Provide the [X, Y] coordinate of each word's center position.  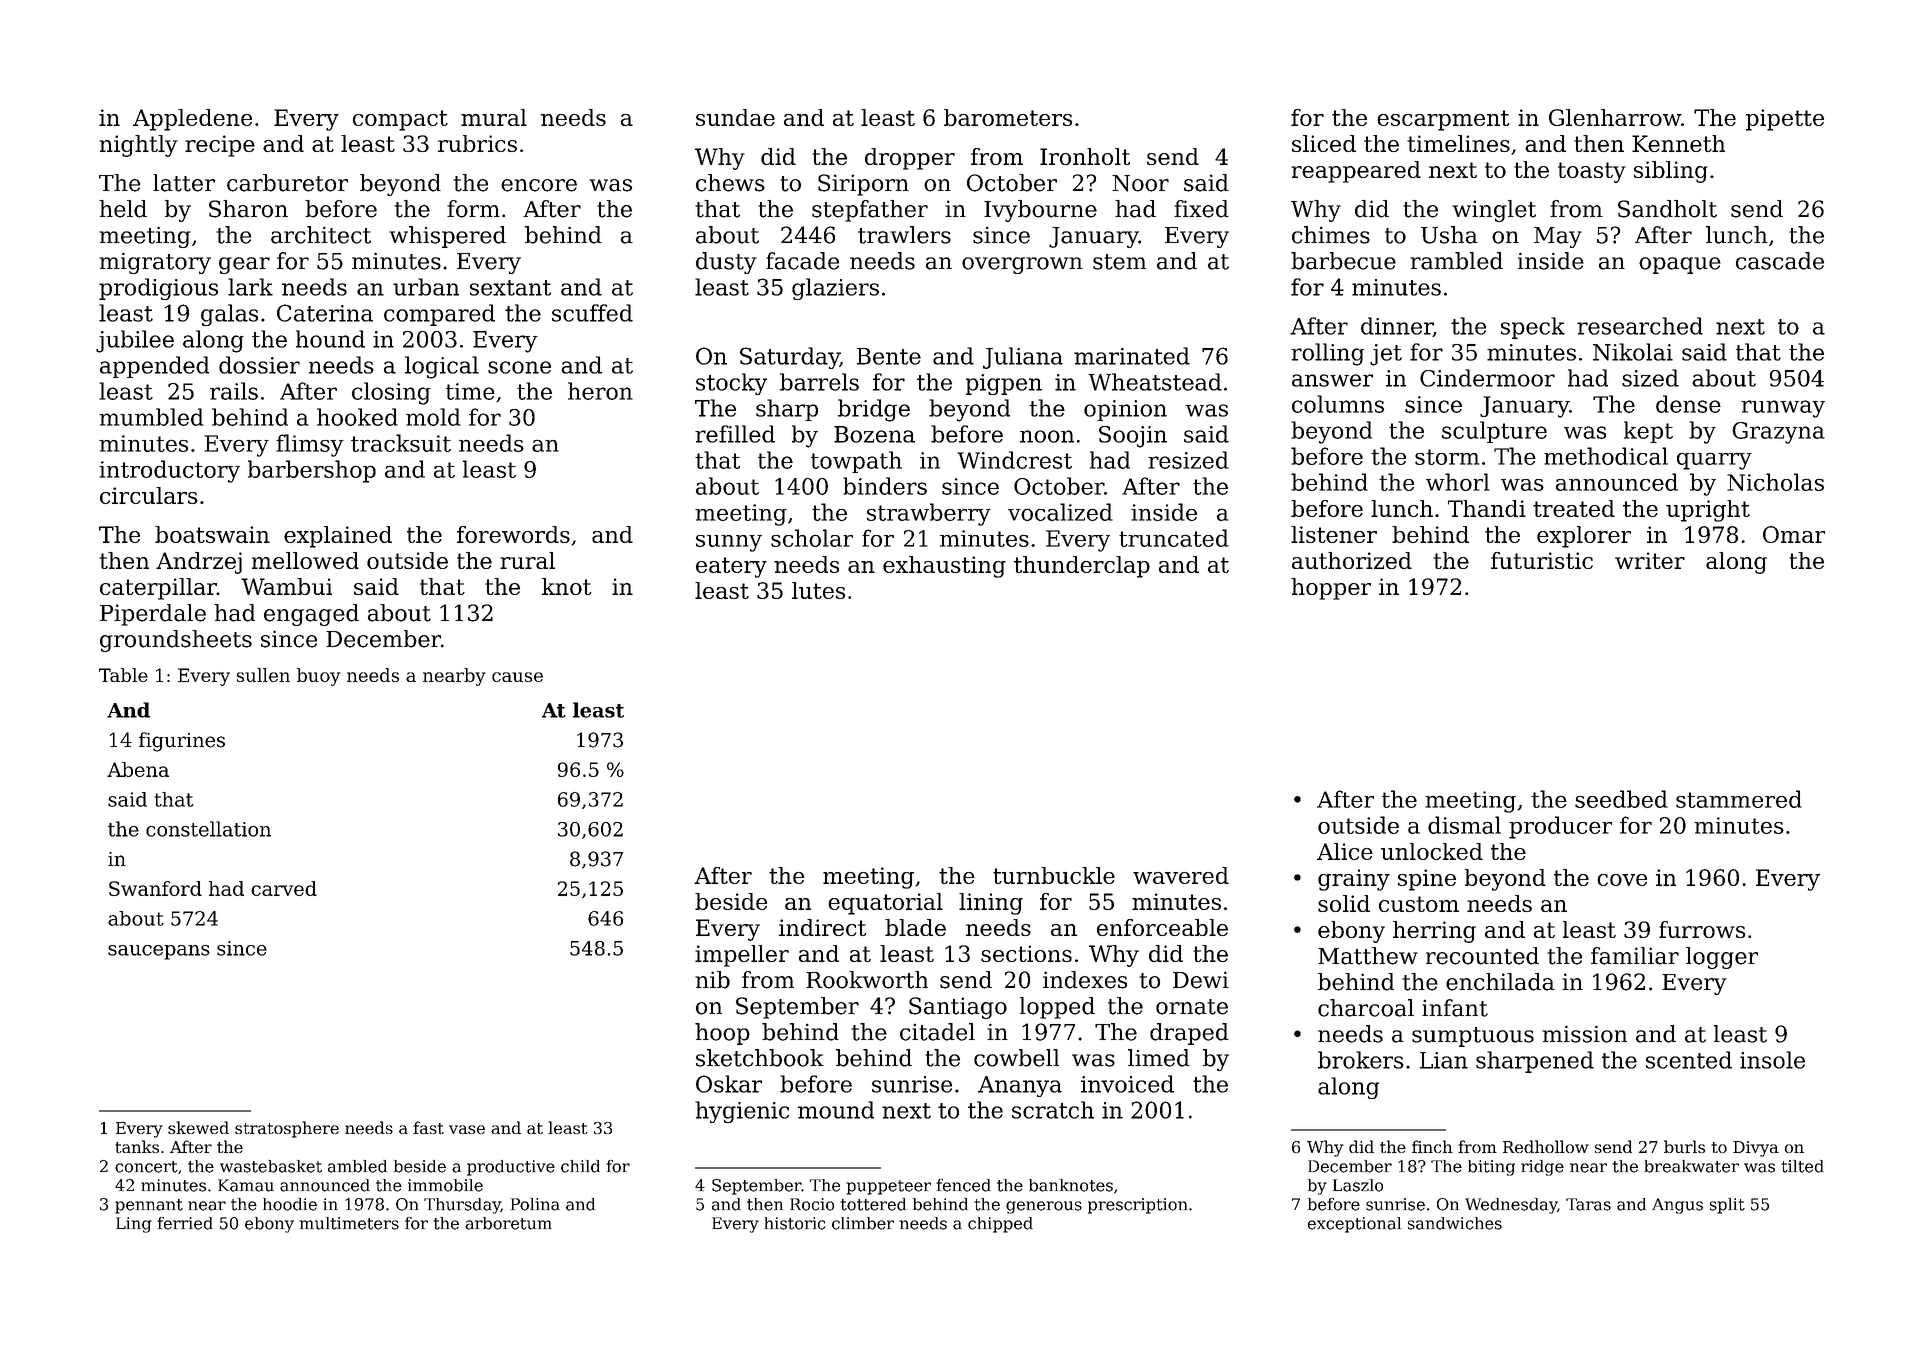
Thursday [462, 1206]
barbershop [312, 471]
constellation [208, 829]
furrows [1702, 929]
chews [730, 183]
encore [539, 185]
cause [517, 677]
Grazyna [1778, 433]
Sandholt [1667, 209]
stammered [1739, 799]
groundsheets [176, 641]
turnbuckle [1054, 875]
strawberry [929, 514]
